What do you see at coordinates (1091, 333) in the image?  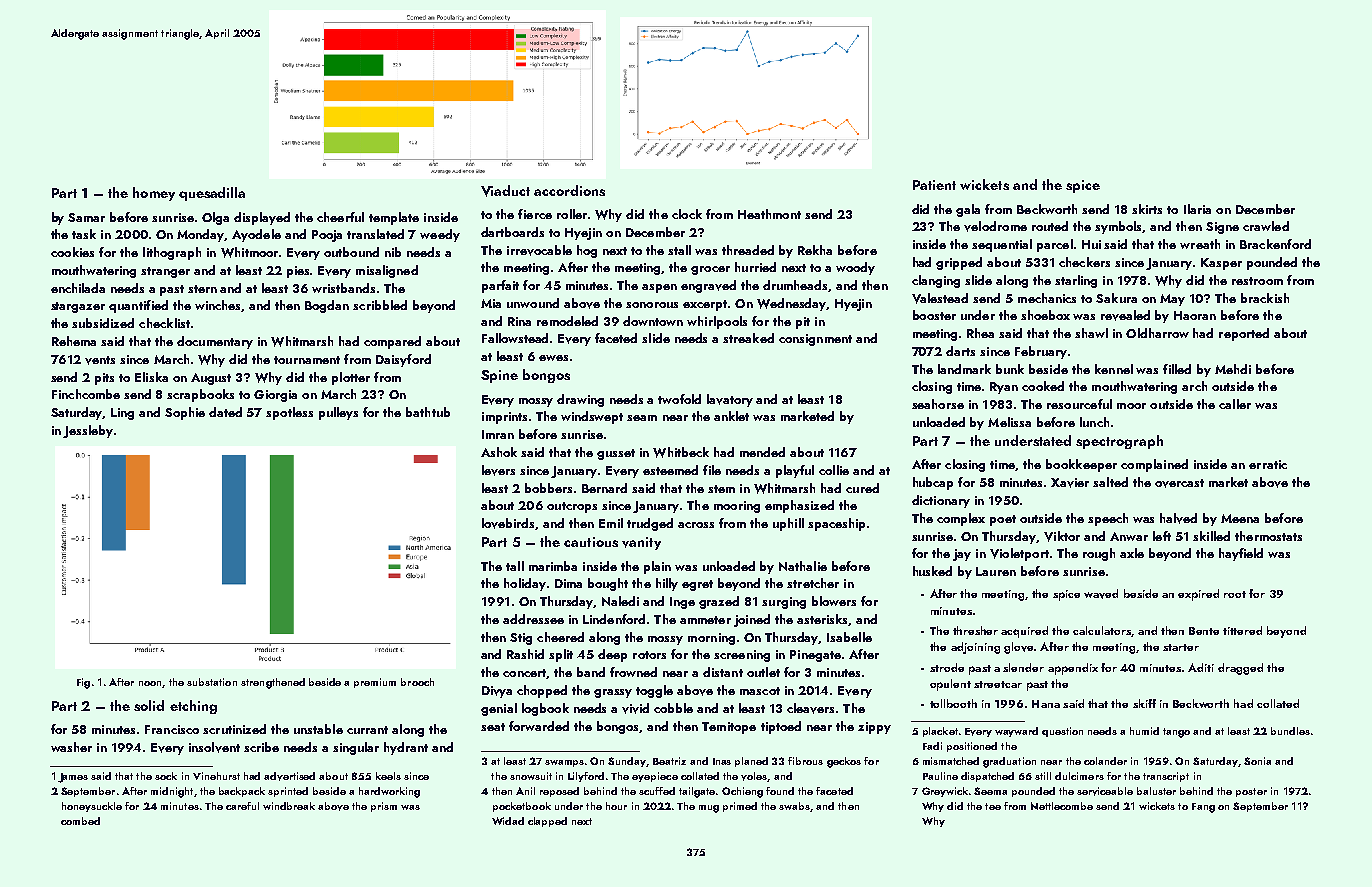 I see `shawl` at bounding box center [1091, 333].
